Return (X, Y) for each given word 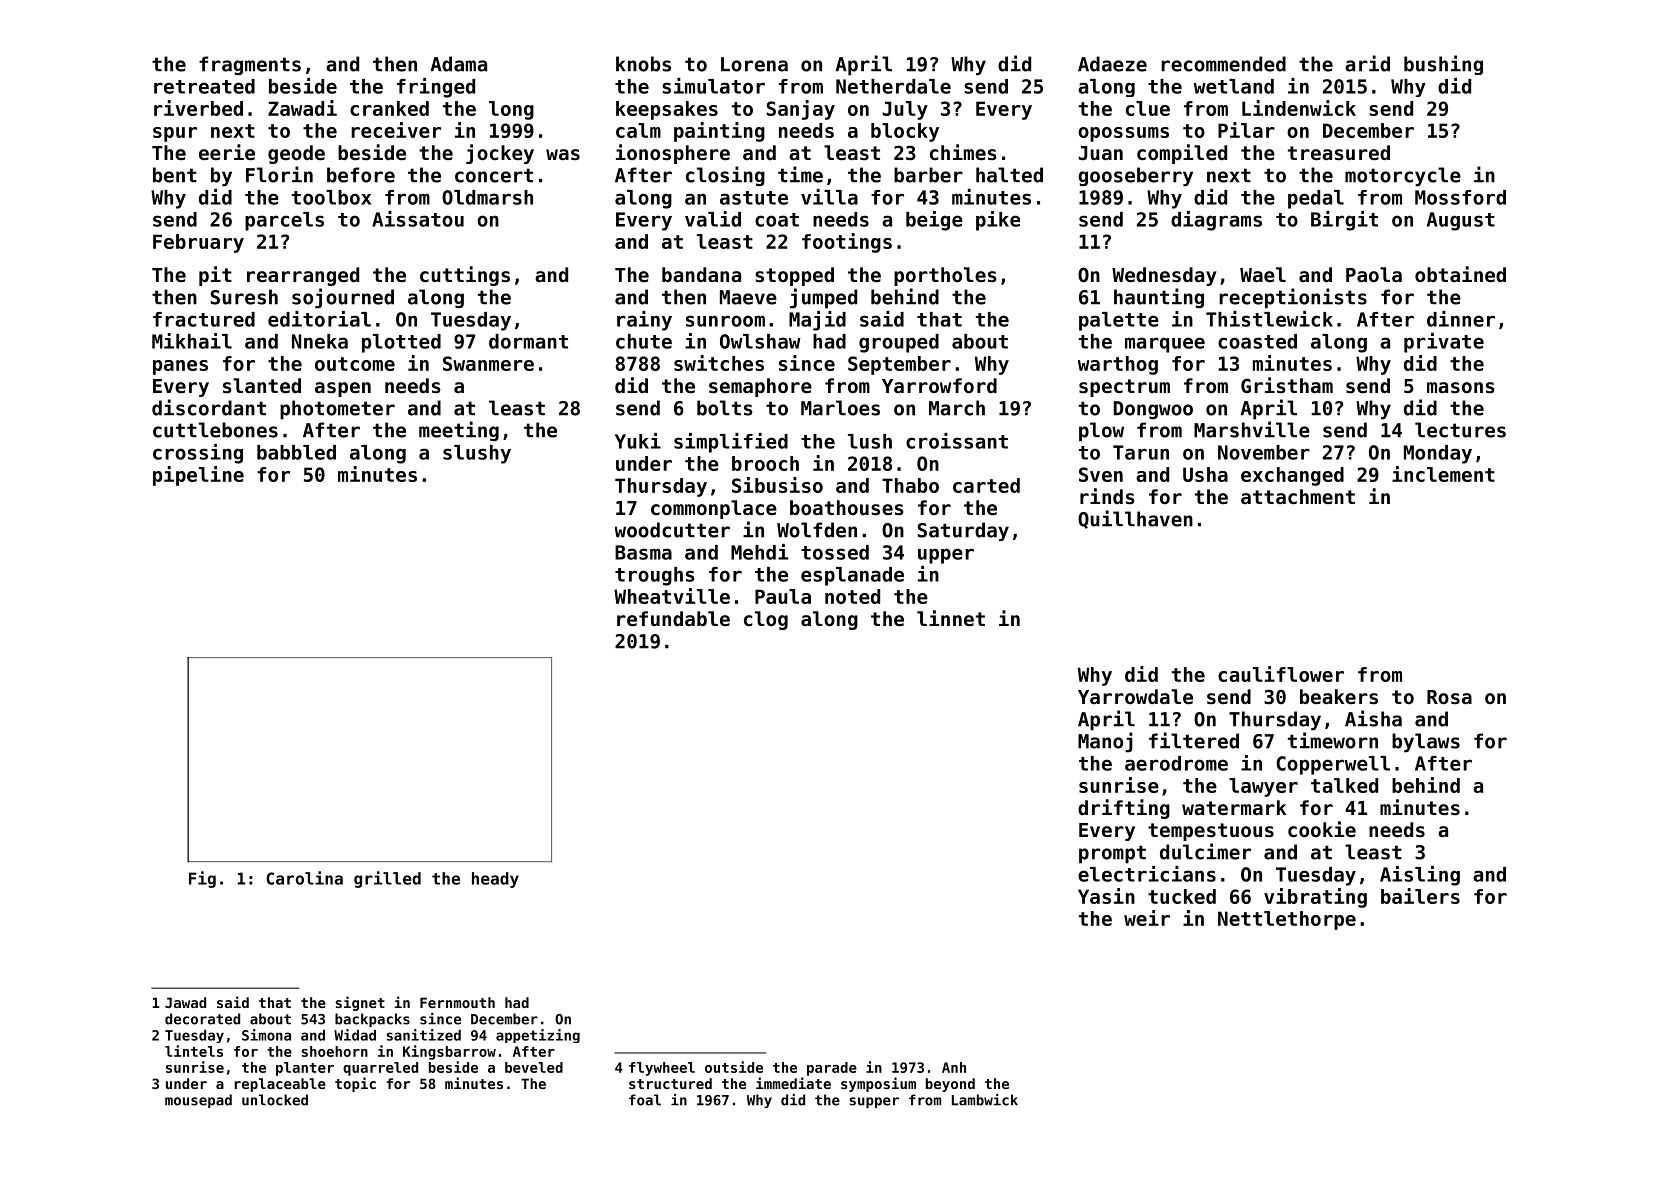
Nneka (320, 341)
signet (360, 1003)
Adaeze (1112, 64)
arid (1367, 63)
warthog (1118, 365)
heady (495, 880)
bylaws (1426, 743)
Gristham (1287, 385)
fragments (250, 65)
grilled (387, 879)
